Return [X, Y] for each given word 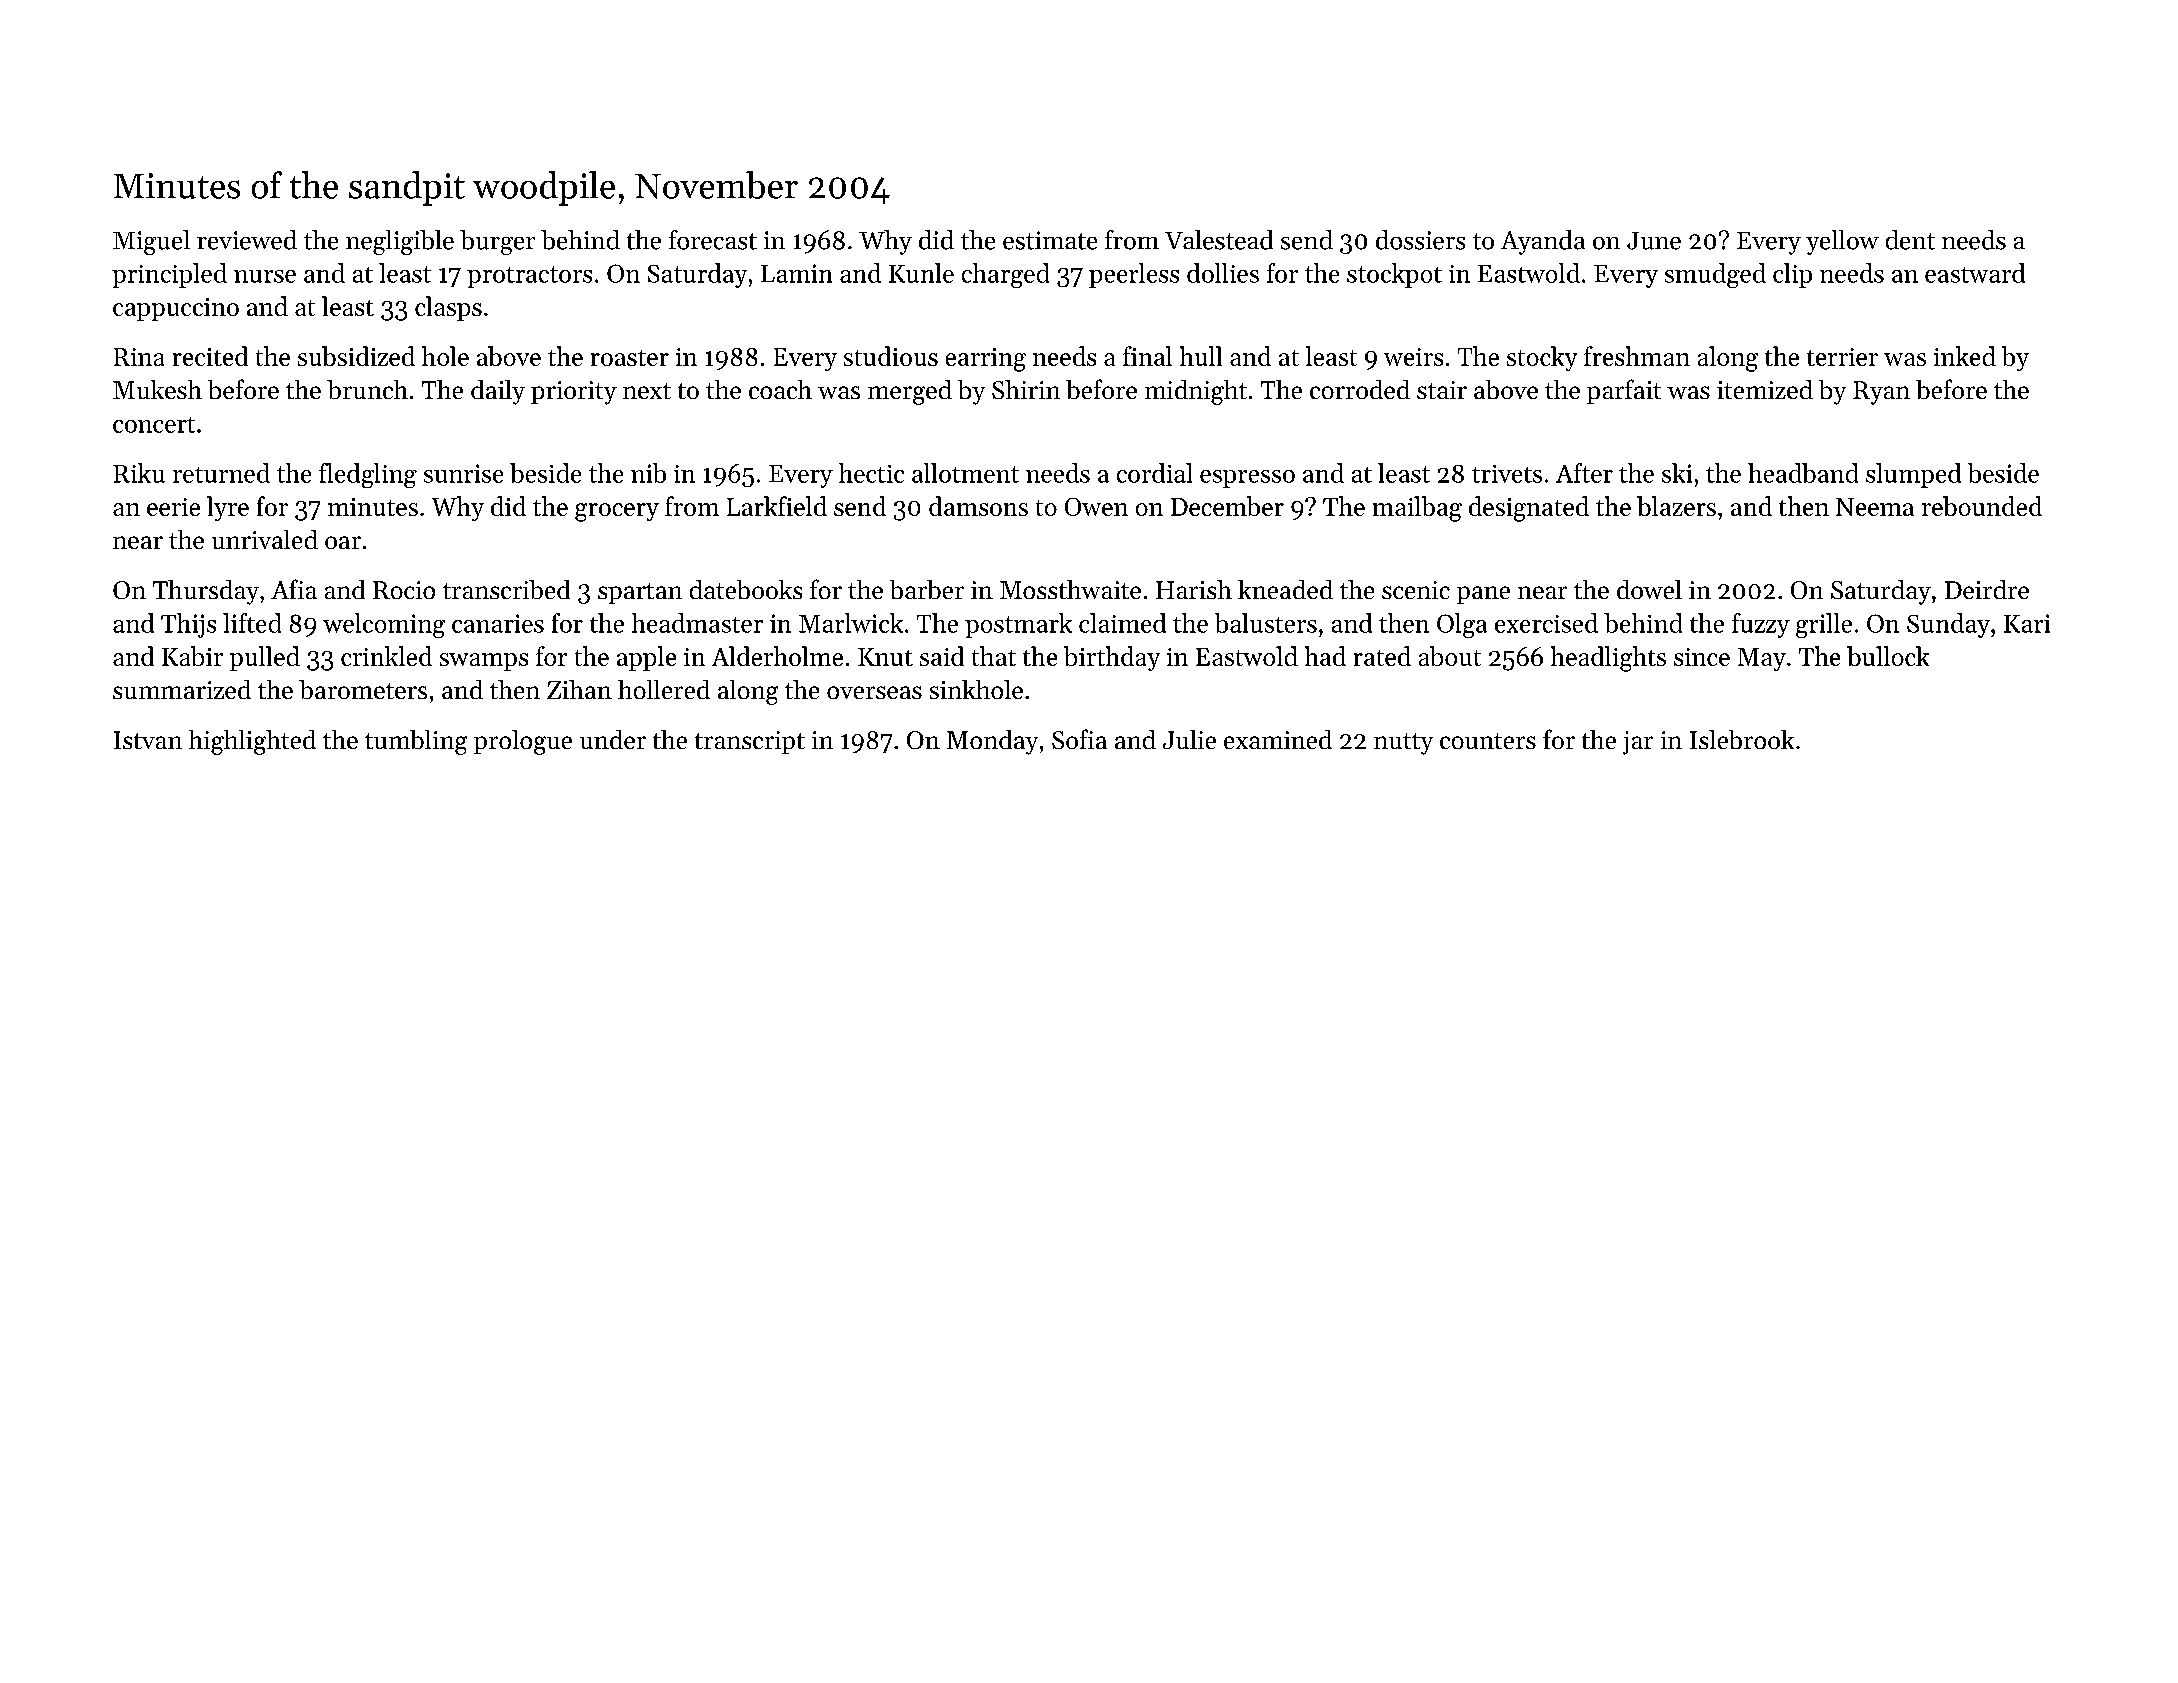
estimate [1050, 240]
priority [574, 393]
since [1702, 657]
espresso [1247, 479]
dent [1910, 240]
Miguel [151, 242]
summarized [182, 689]
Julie [1189, 739]
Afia [294, 589]
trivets [1507, 474]
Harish [1194, 589]
